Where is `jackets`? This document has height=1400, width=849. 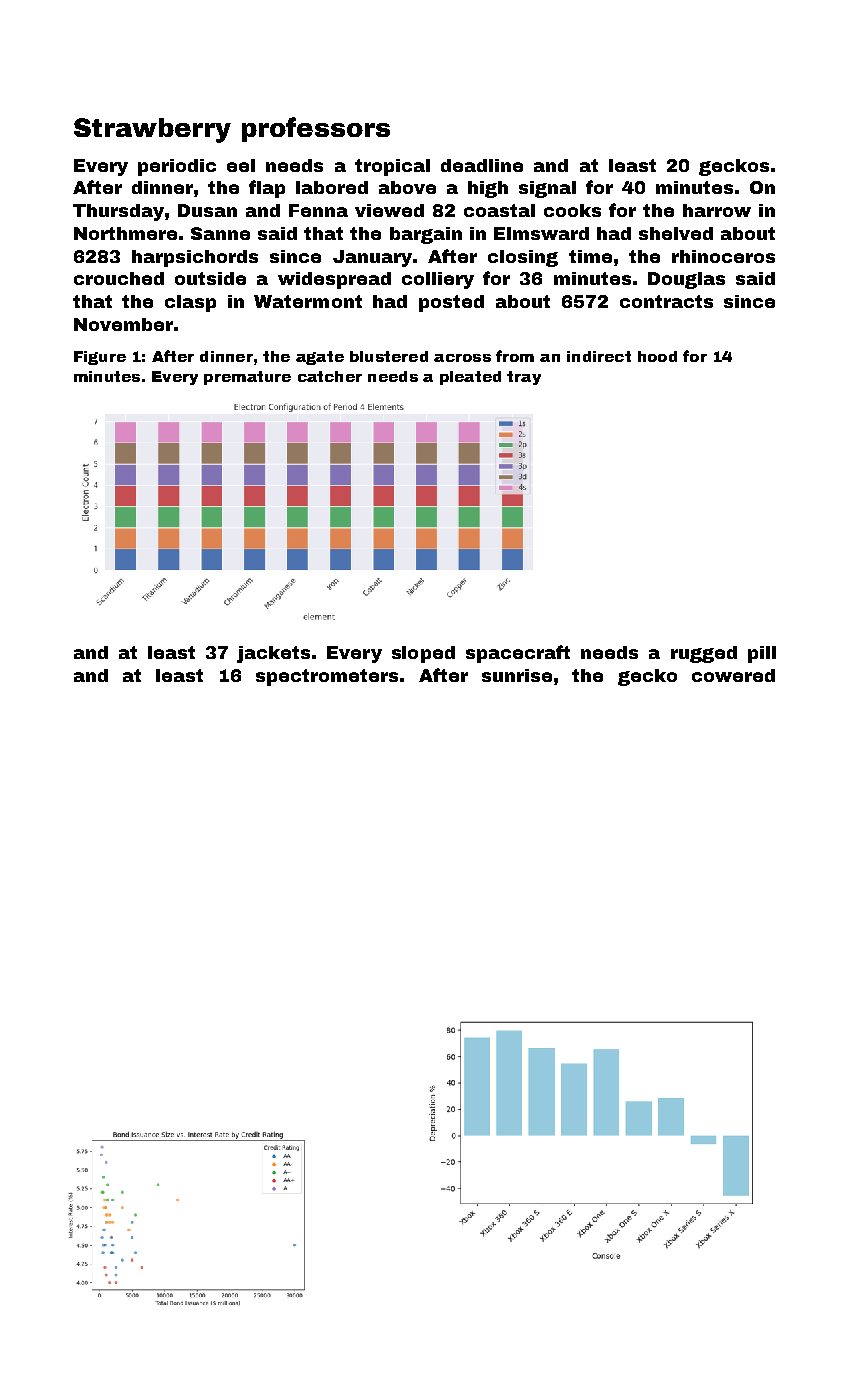 jackets is located at coordinates (273, 654).
